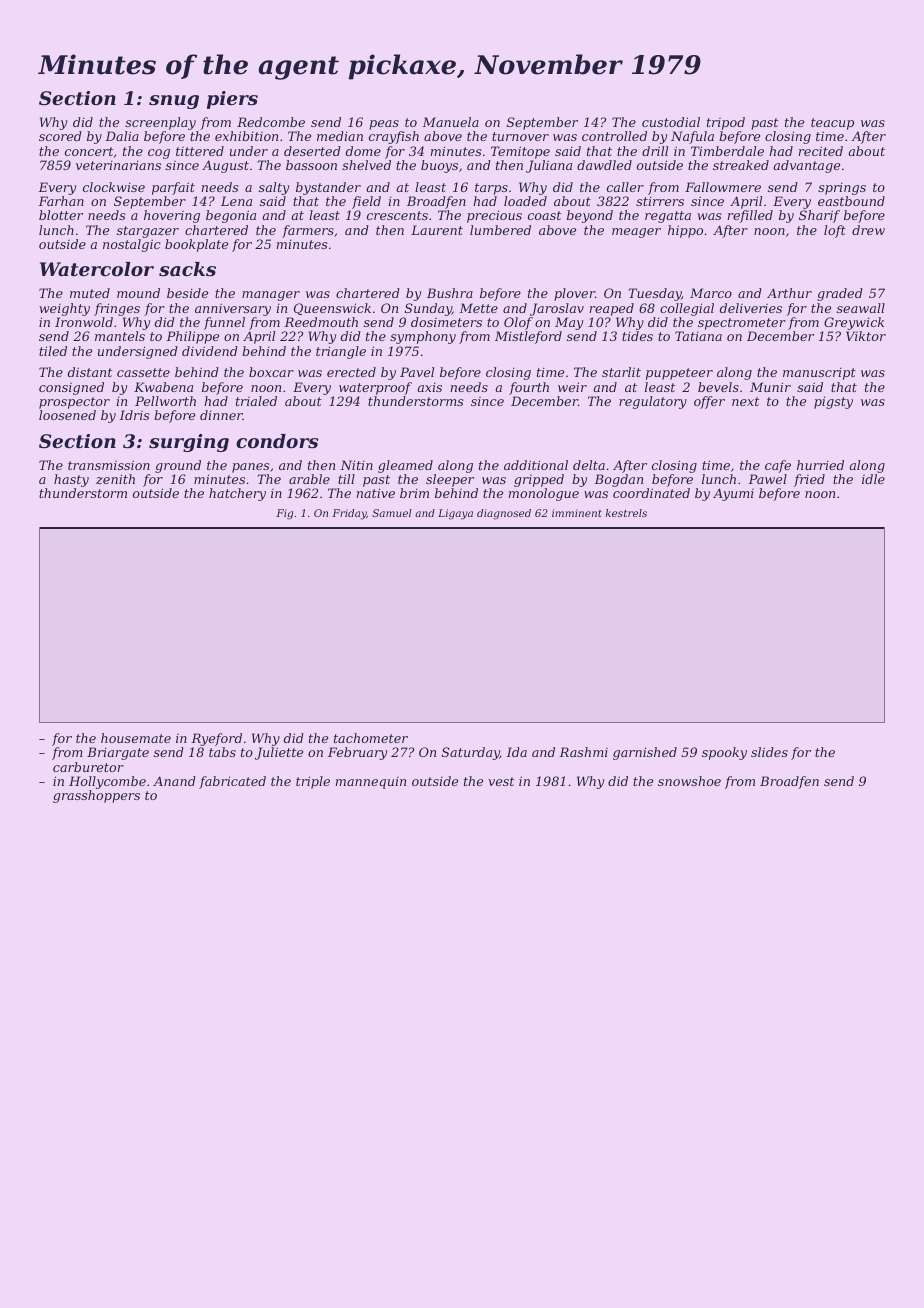 The image size is (924, 1308). I want to click on starlit, so click(621, 372).
